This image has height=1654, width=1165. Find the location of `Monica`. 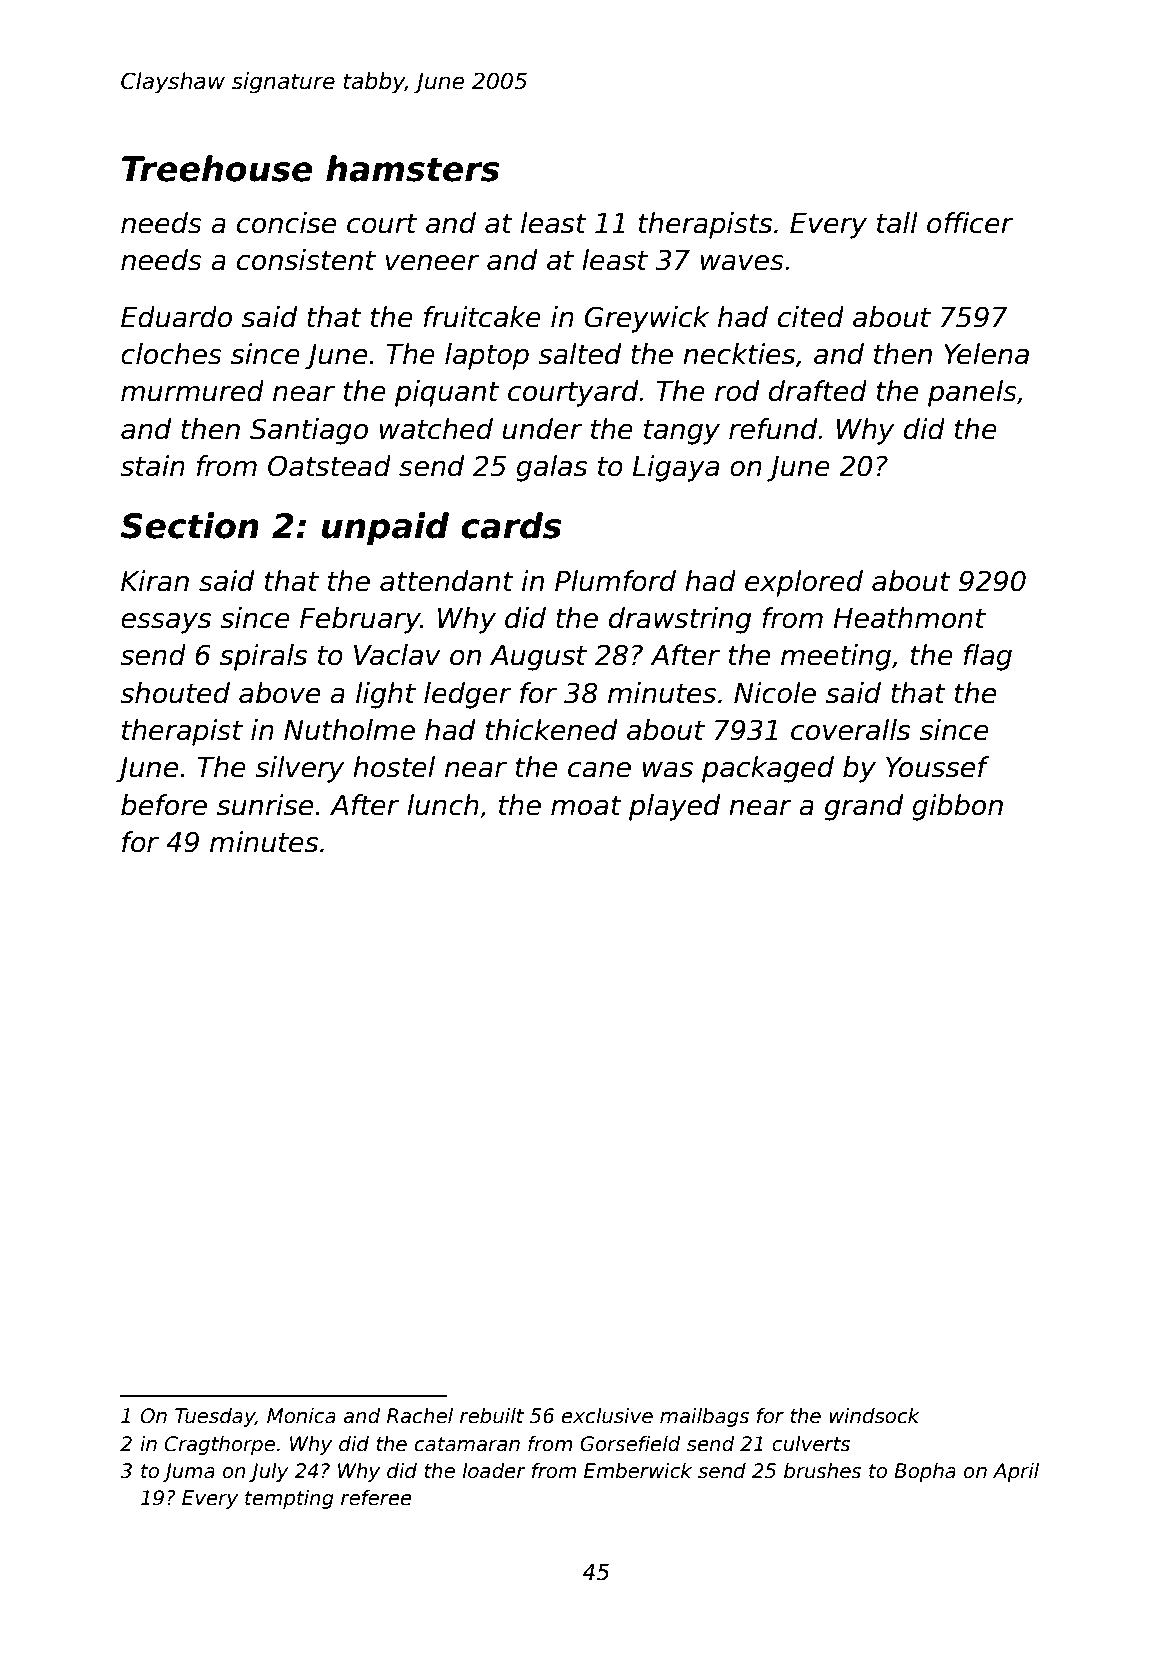

Monica is located at coordinates (301, 1416).
